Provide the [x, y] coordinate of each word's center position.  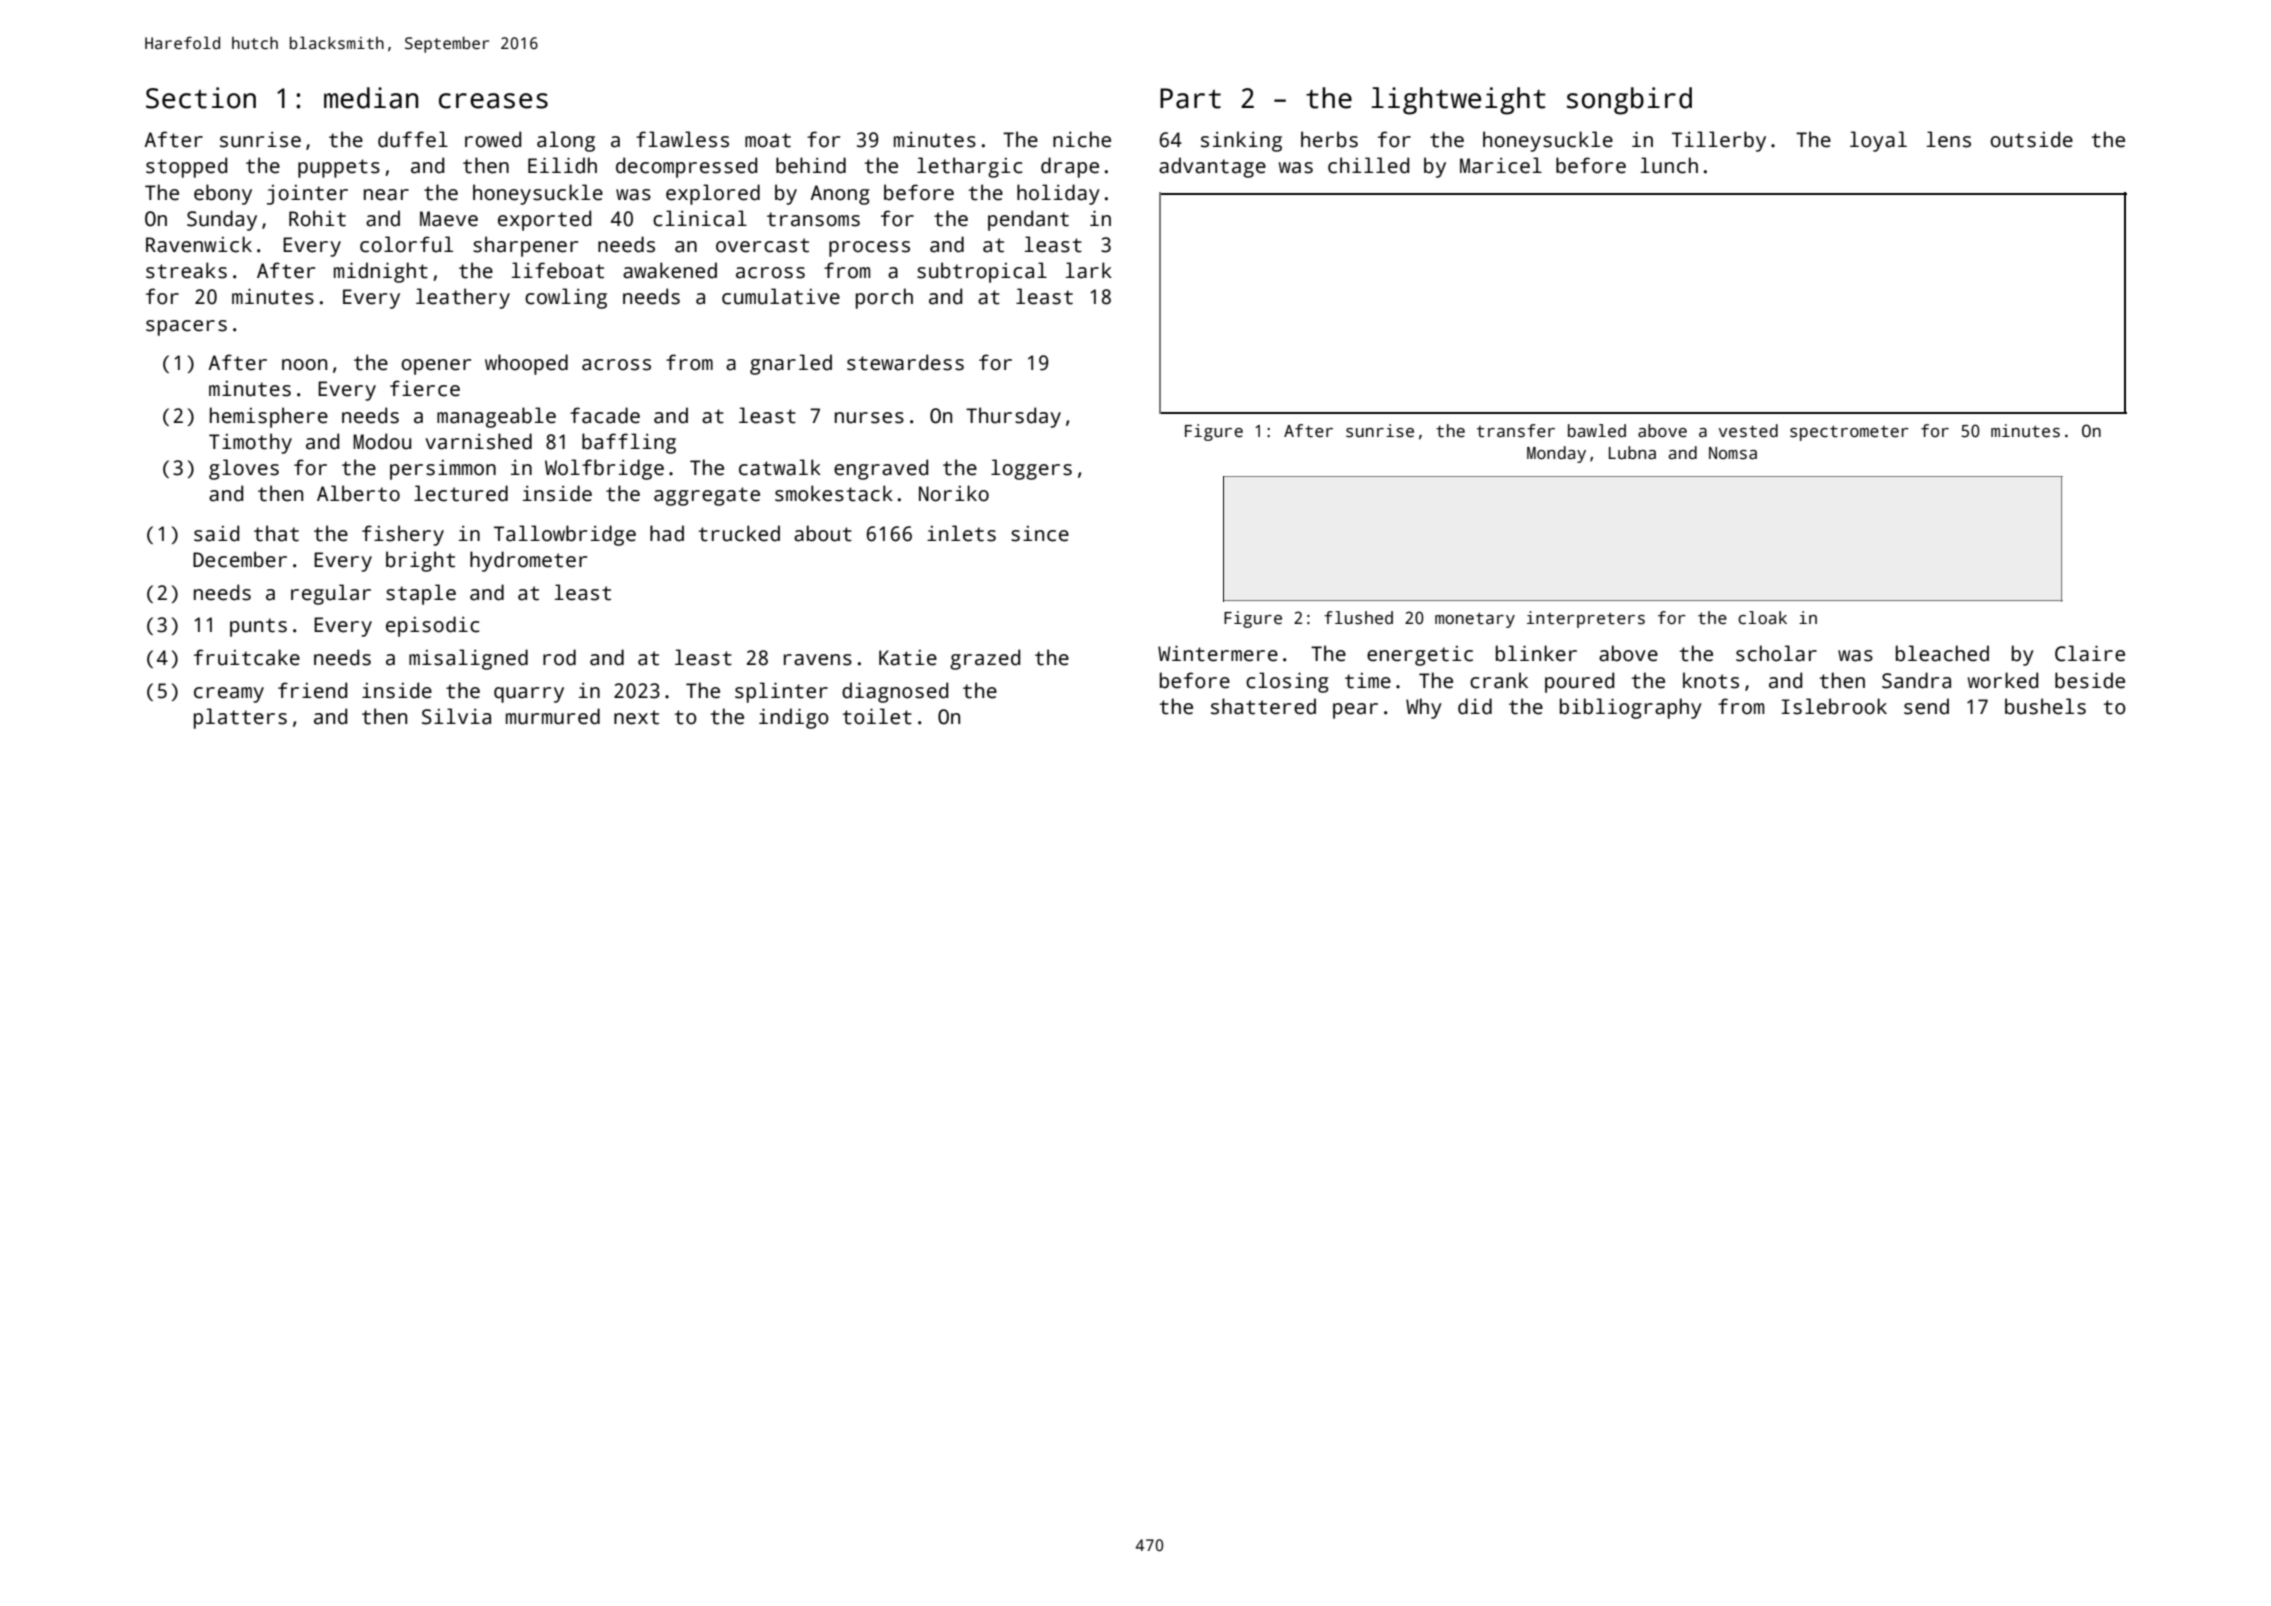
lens [1949, 139]
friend [312, 690]
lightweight [1458, 101]
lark [1089, 270]
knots [1711, 680]
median [371, 98]
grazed [985, 659]
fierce [425, 388]
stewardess [905, 362]
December [240, 559]
